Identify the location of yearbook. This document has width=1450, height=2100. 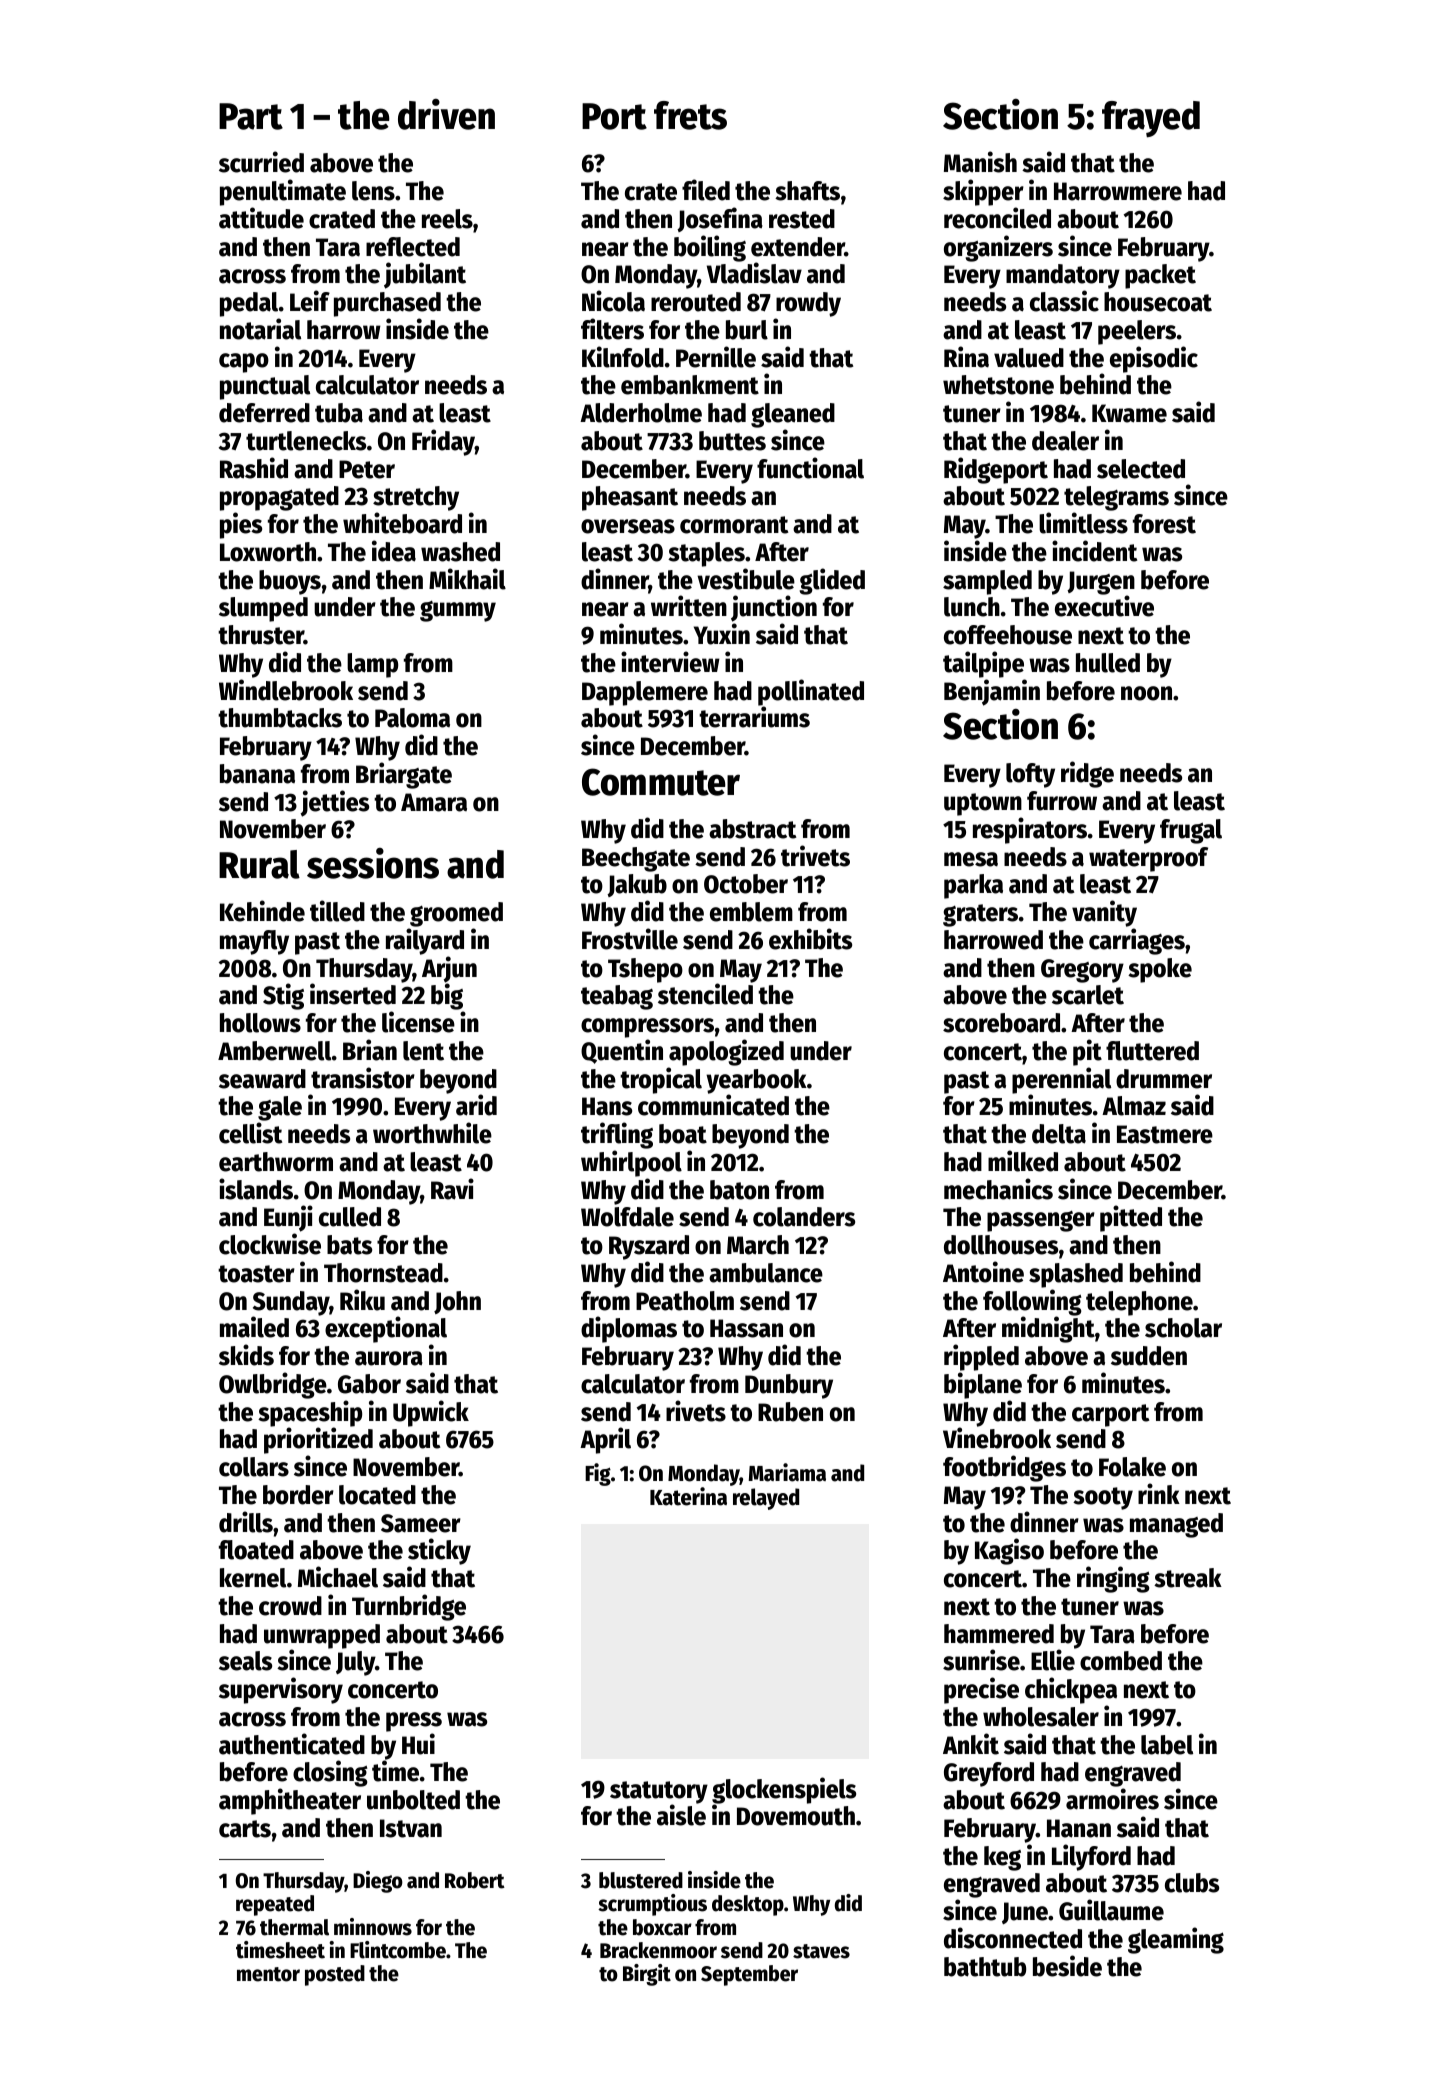
(756, 1082).
